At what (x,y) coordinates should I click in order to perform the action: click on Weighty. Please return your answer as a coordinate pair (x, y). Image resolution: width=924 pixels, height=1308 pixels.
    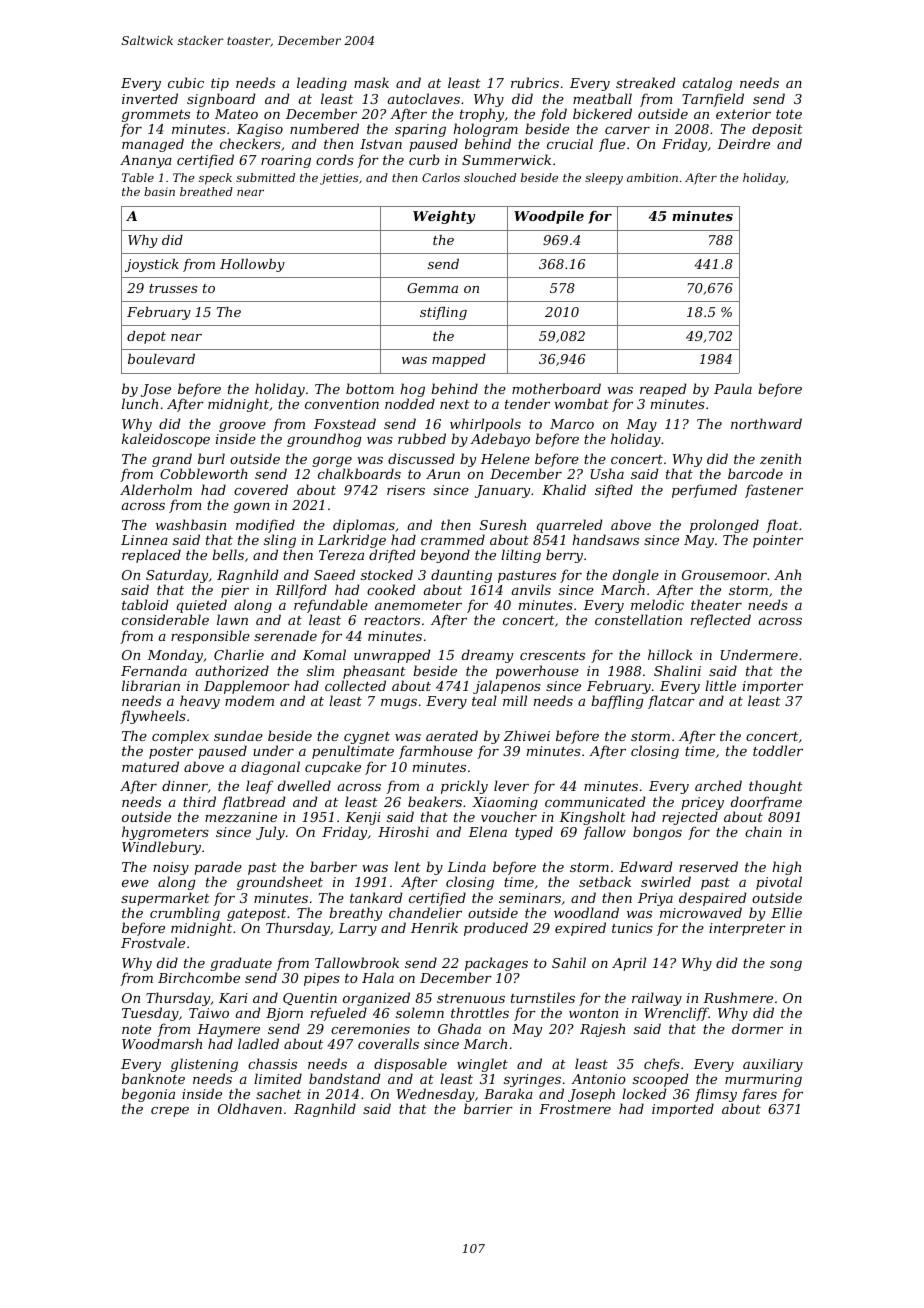
    Looking at the image, I should click on (444, 217).
